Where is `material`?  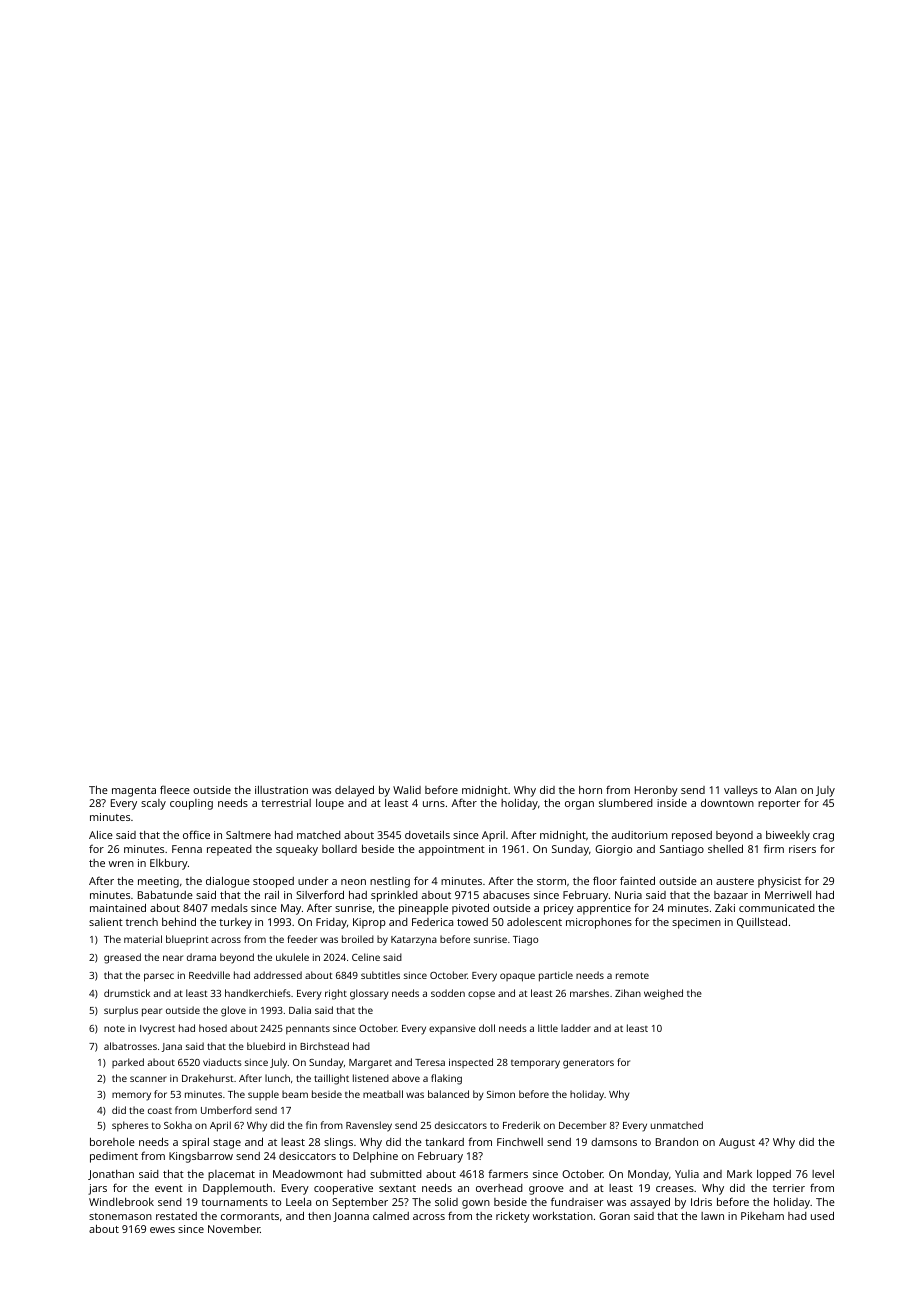
material is located at coordinates (143, 939).
